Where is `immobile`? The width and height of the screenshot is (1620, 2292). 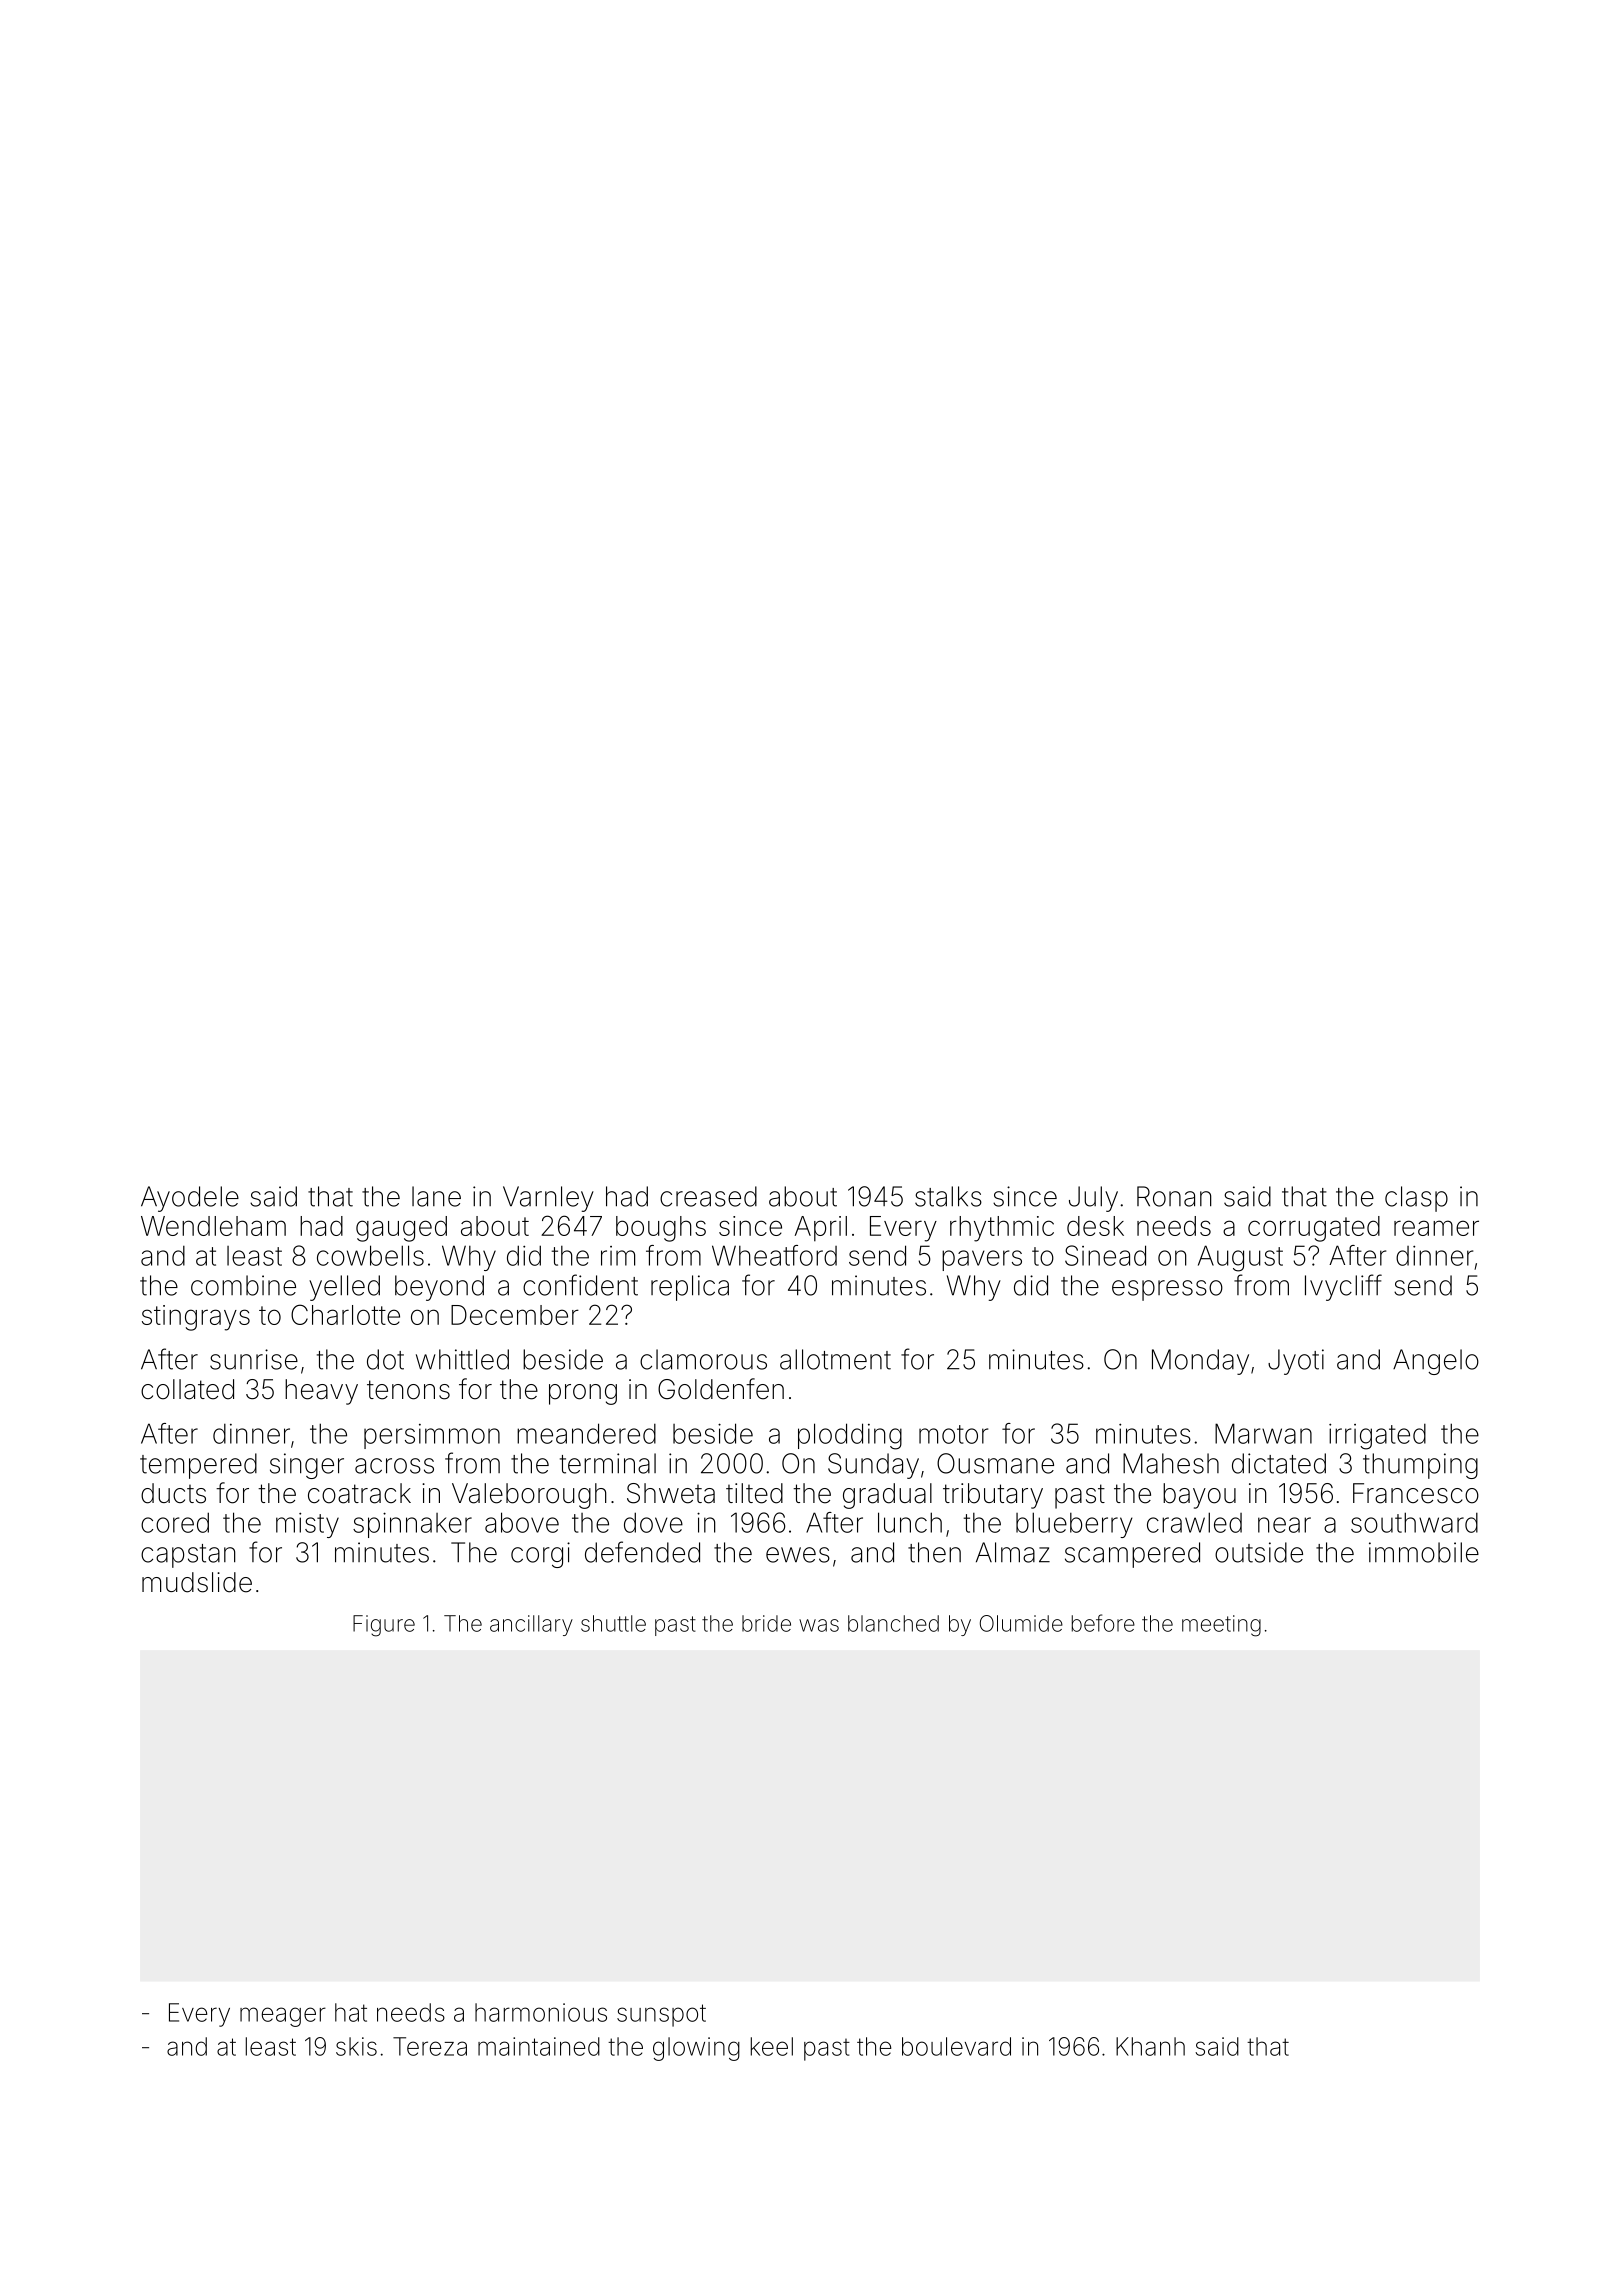
immobile is located at coordinates (1424, 1552).
